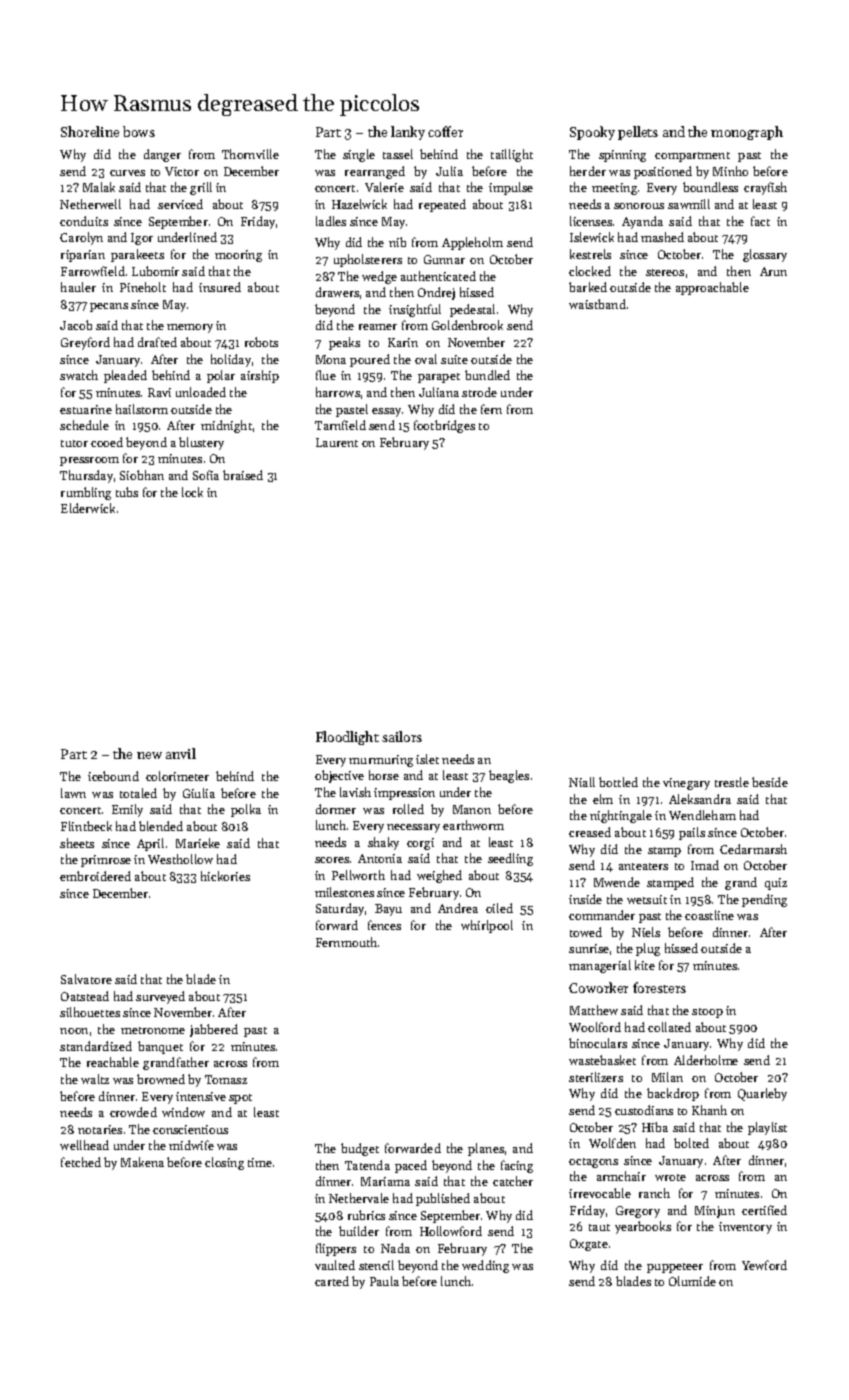 This screenshot has width=849, height=1400. Describe the element at coordinates (142, 1162) in the screenshot. I see `Makena` at that location.
